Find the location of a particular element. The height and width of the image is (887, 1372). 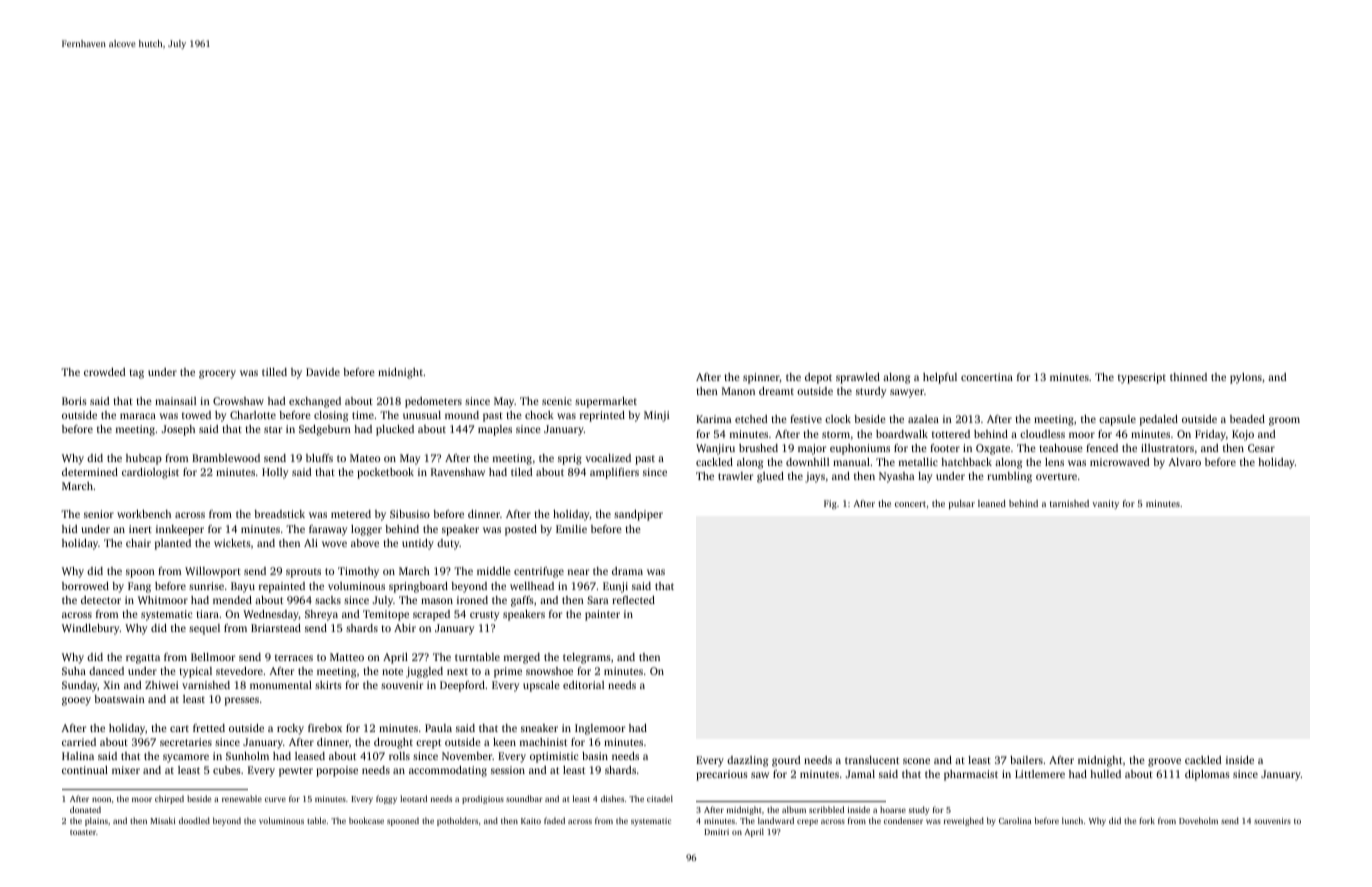

crusty is located at coordinates (484, 616).
